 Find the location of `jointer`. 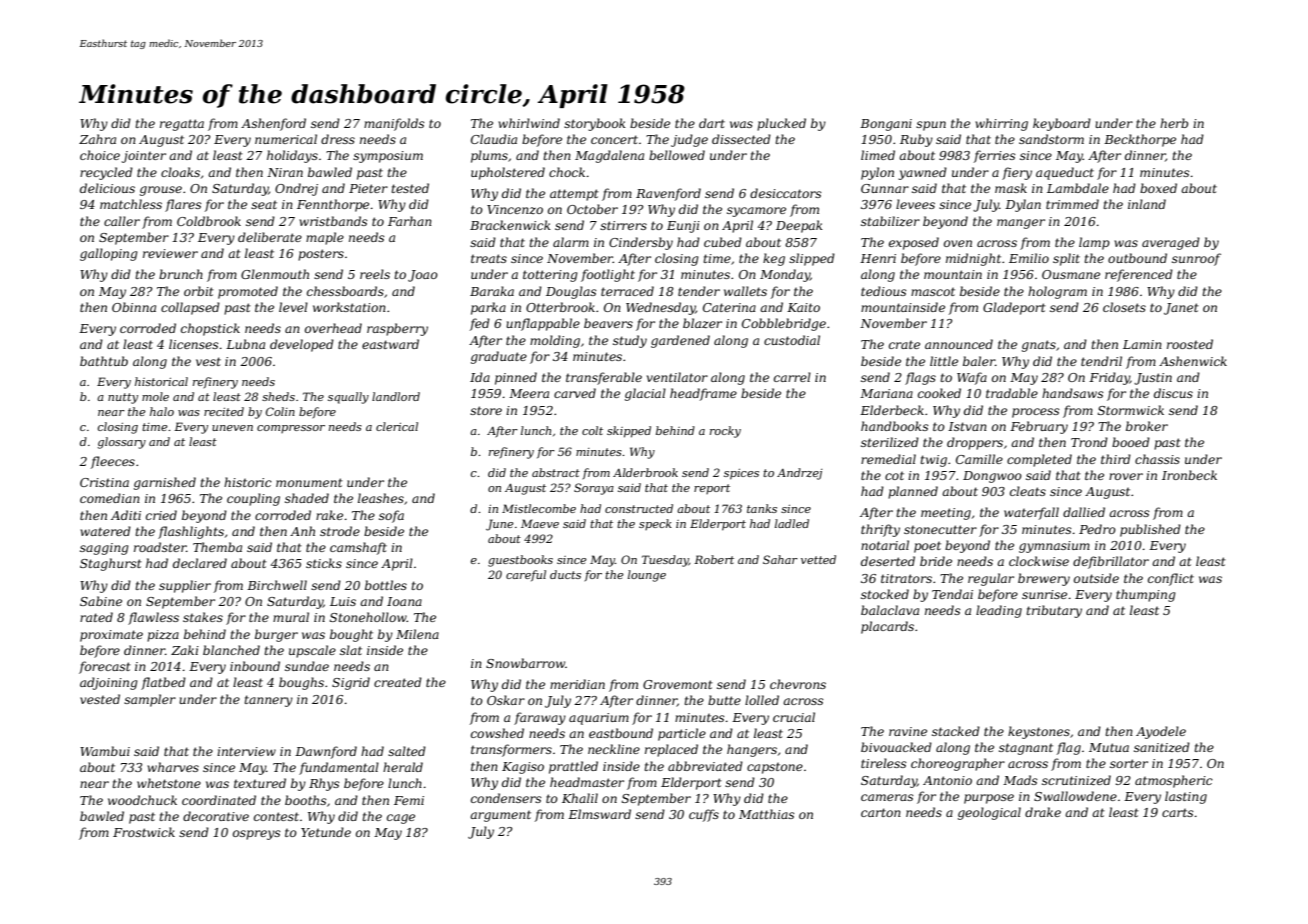

jointer is located at coordinates (144, 157).
